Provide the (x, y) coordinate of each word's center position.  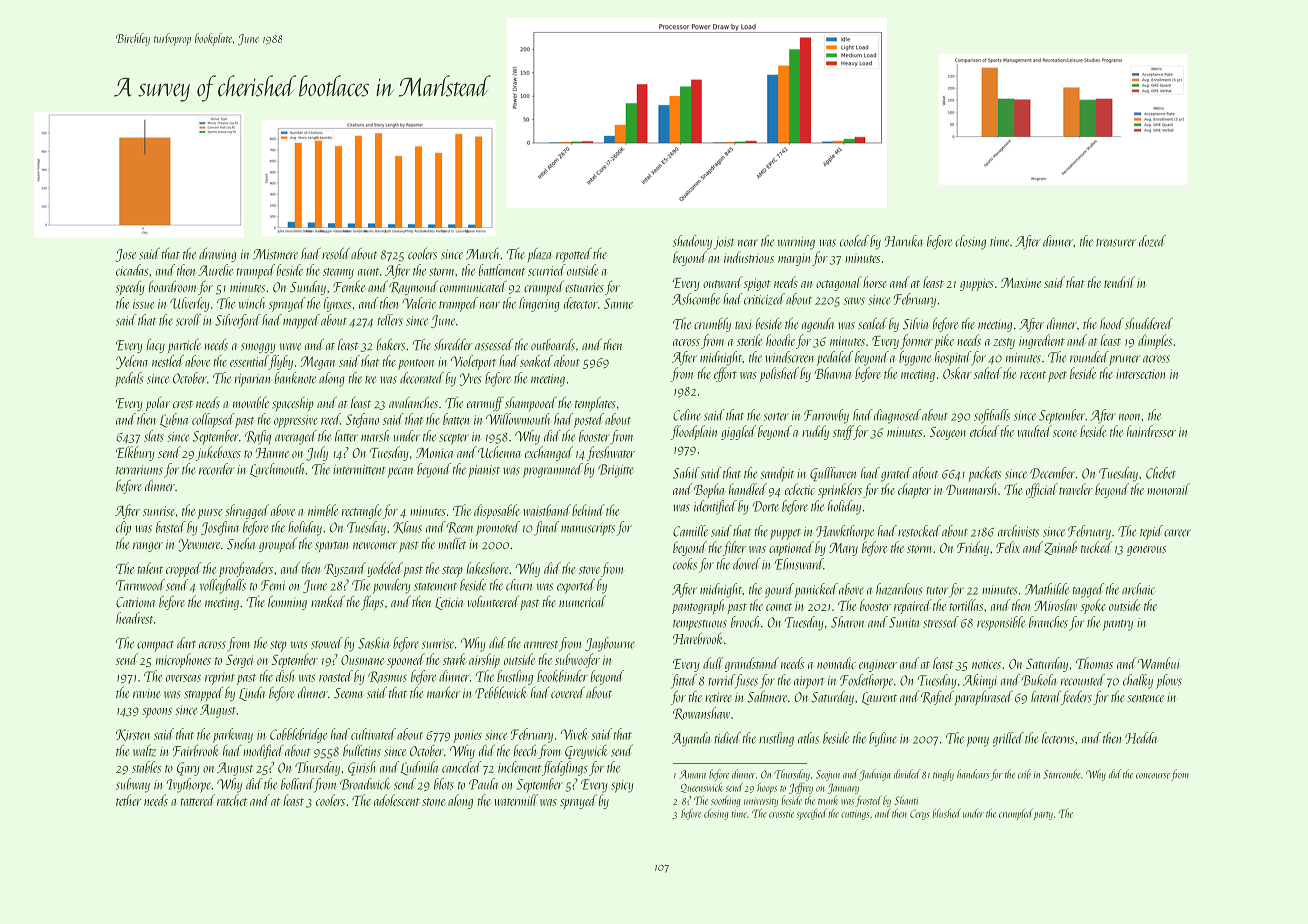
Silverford (238, 321)
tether (128, 800)
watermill (516, 800)
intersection (1140, 374)
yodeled (385, 569)
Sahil (686, 473)
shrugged (247, 511)
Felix (1008, 547)
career (1177, 533)
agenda (818, 324)
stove (589, 570)
